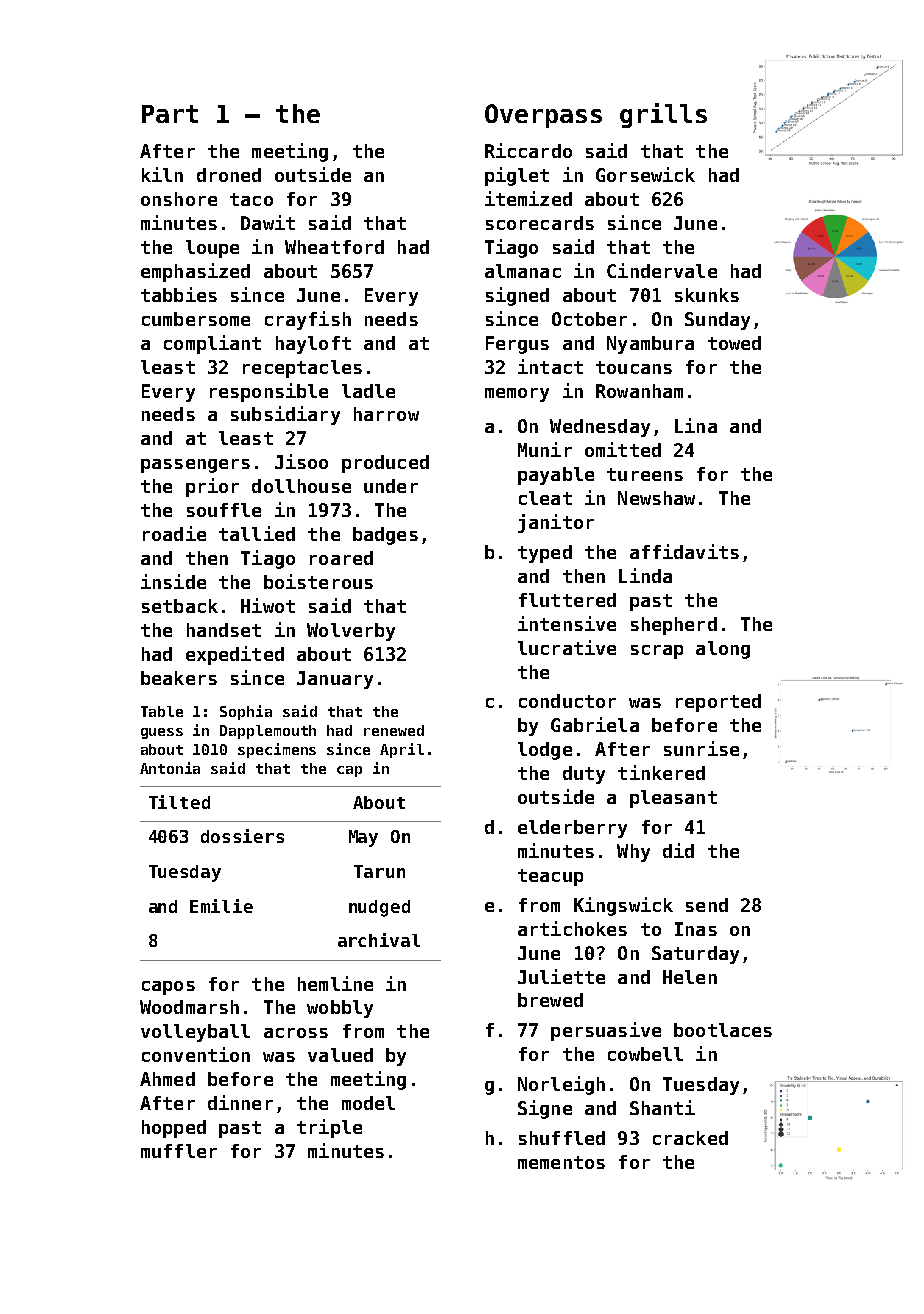  What do you see at coordinates (550, 1000) in the document?
I see `brewed` at bounding box center [550, 1000].
